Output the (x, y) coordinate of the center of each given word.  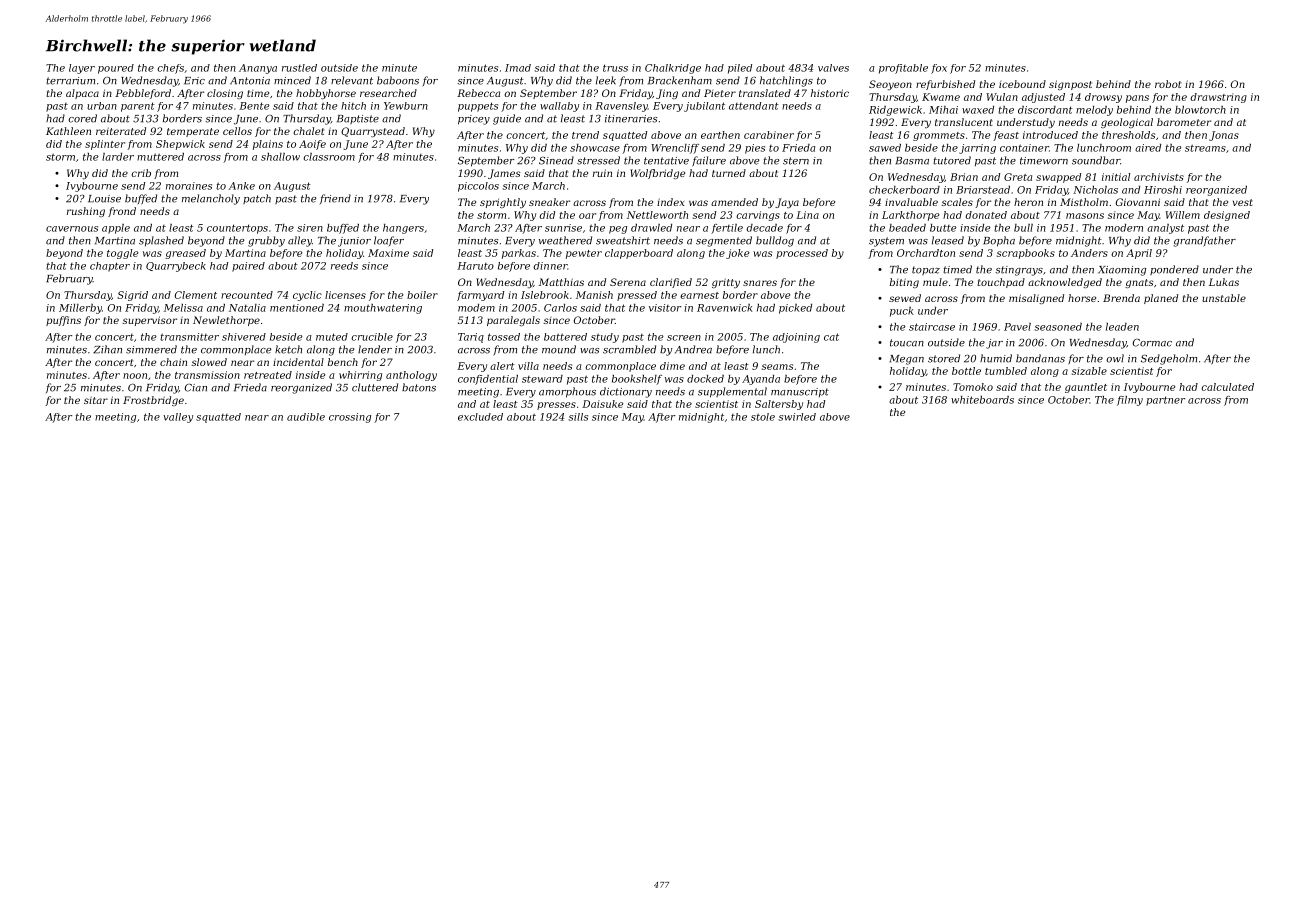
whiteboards (982, 400)
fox (939, 69)
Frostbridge (153, 401)
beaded (907, 228)
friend (335, 199)
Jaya (787, 203)
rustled (299, 68)
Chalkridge (673, 69)
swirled (797, 417)
